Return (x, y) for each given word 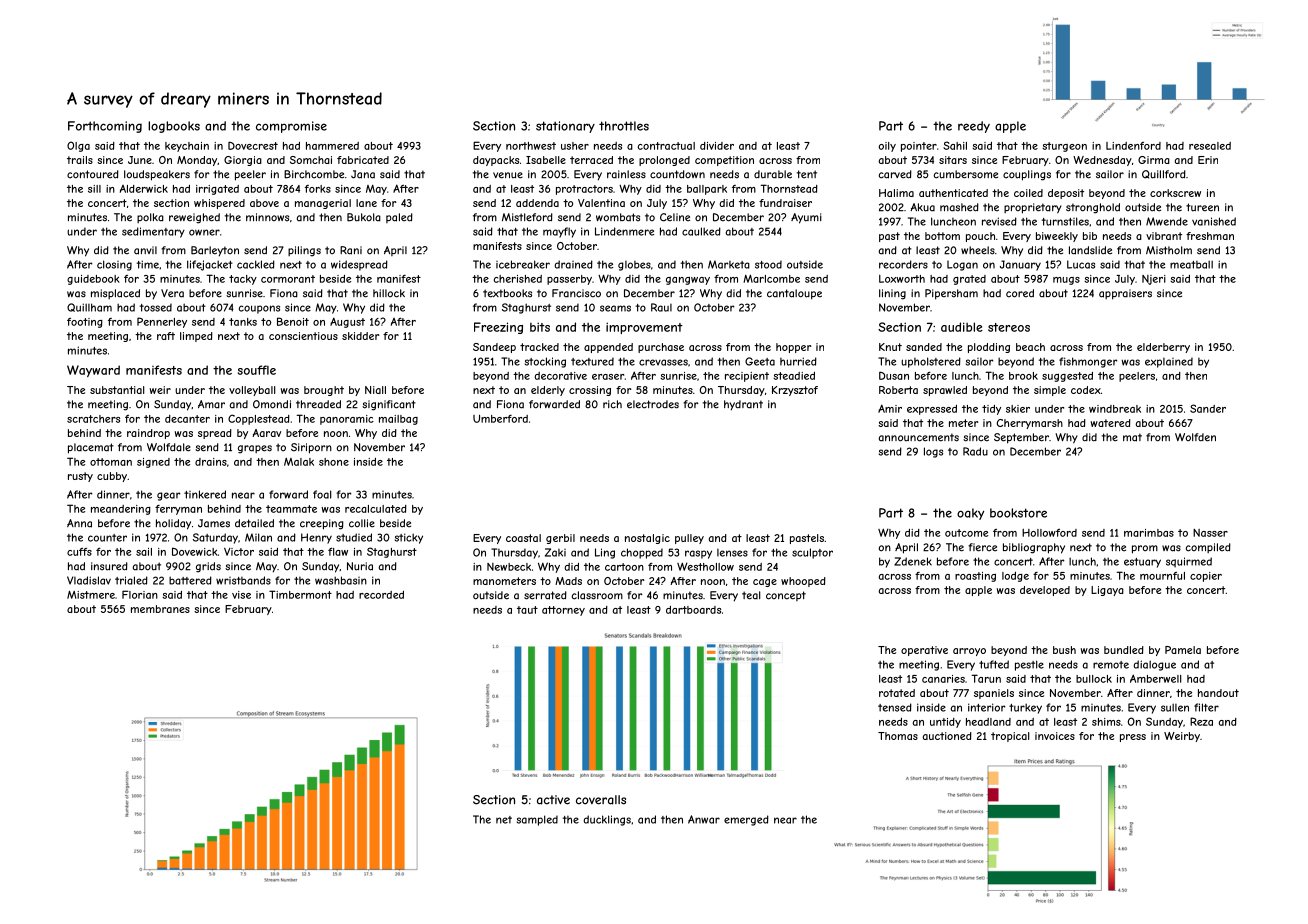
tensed (895, 707)
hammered (332, 146)
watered (1111, 423)
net (504, 820)
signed (153, 463)
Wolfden (1195, 437)
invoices (1055, 736)
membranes (160, 609)
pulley (689, 539)
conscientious (303, 336)
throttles (624, 126)
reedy (974, 127)
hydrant (743, 405)
